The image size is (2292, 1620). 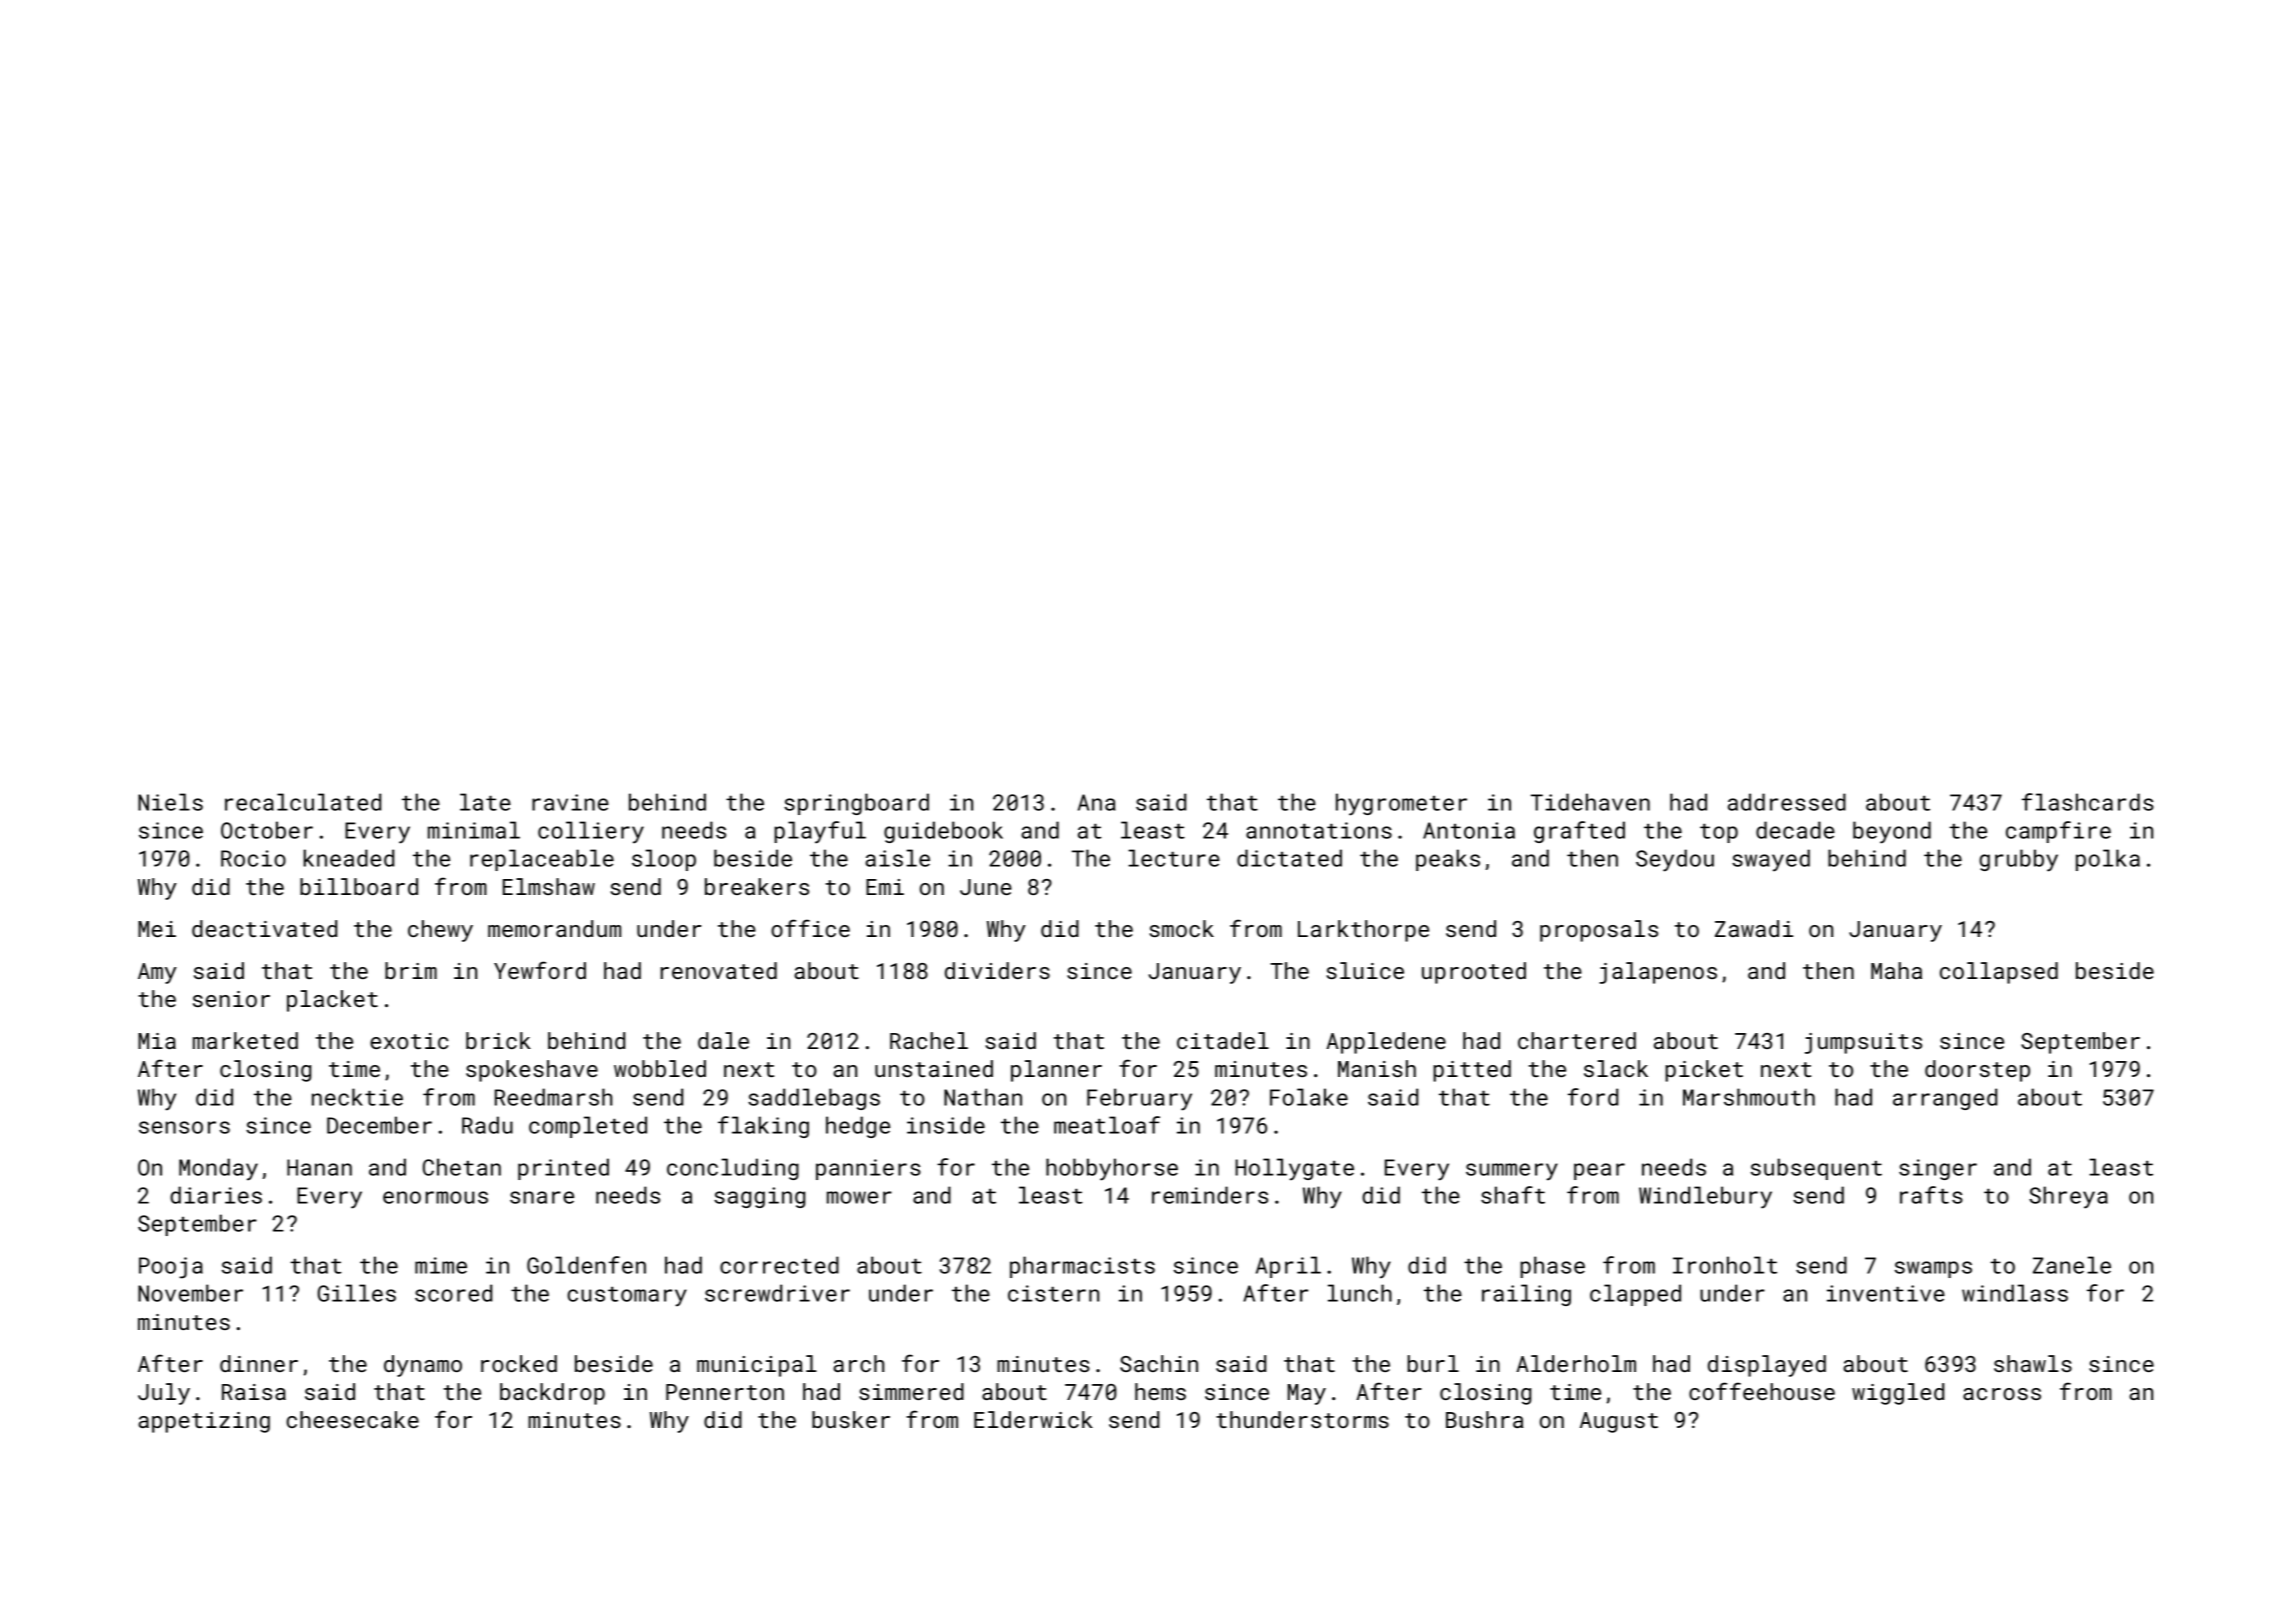 What do you see at coordinates (1999, 973) in the image?
I see `collapsed` at bounding box center [1999, 973].
